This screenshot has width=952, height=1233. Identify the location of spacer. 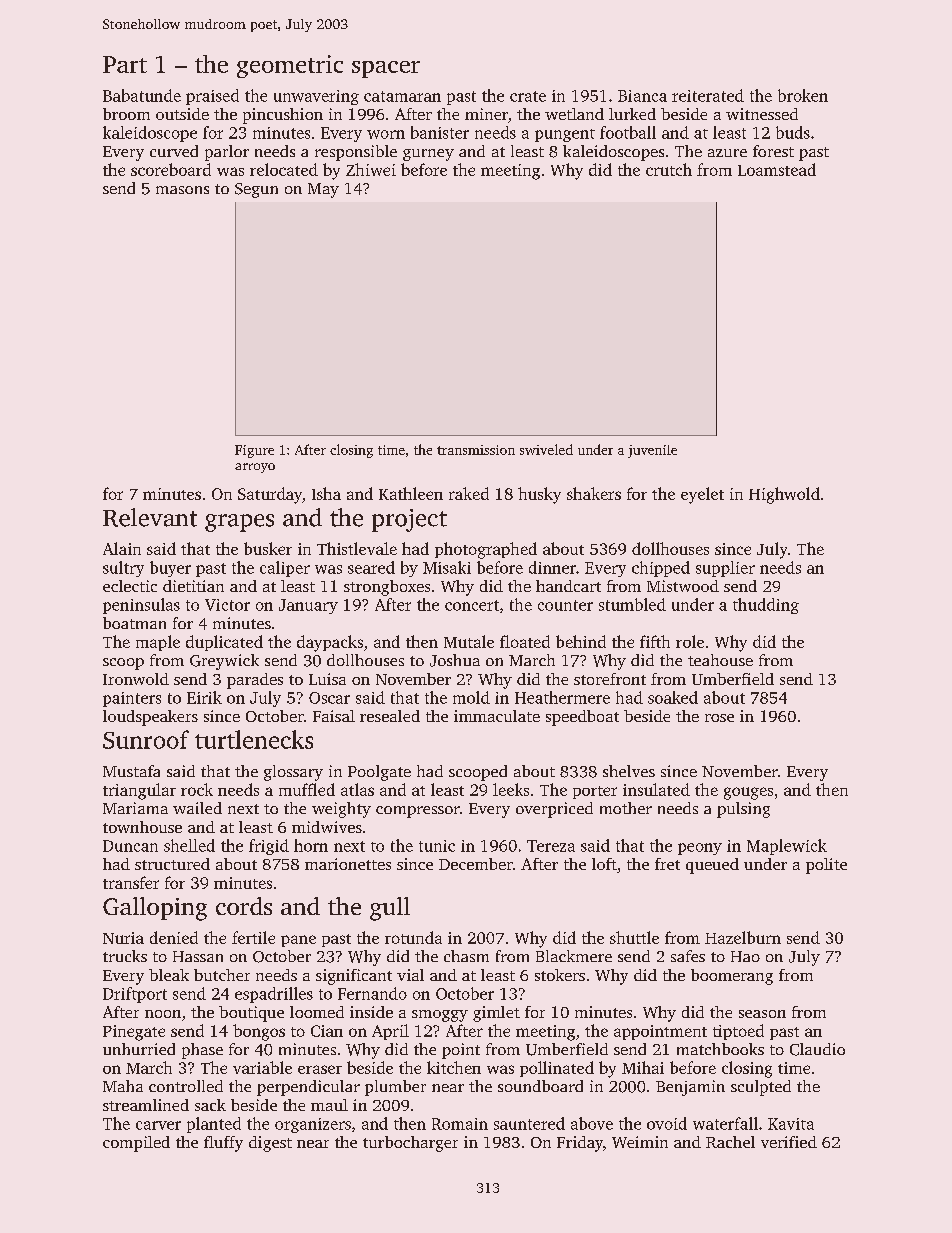
(386, 69).
